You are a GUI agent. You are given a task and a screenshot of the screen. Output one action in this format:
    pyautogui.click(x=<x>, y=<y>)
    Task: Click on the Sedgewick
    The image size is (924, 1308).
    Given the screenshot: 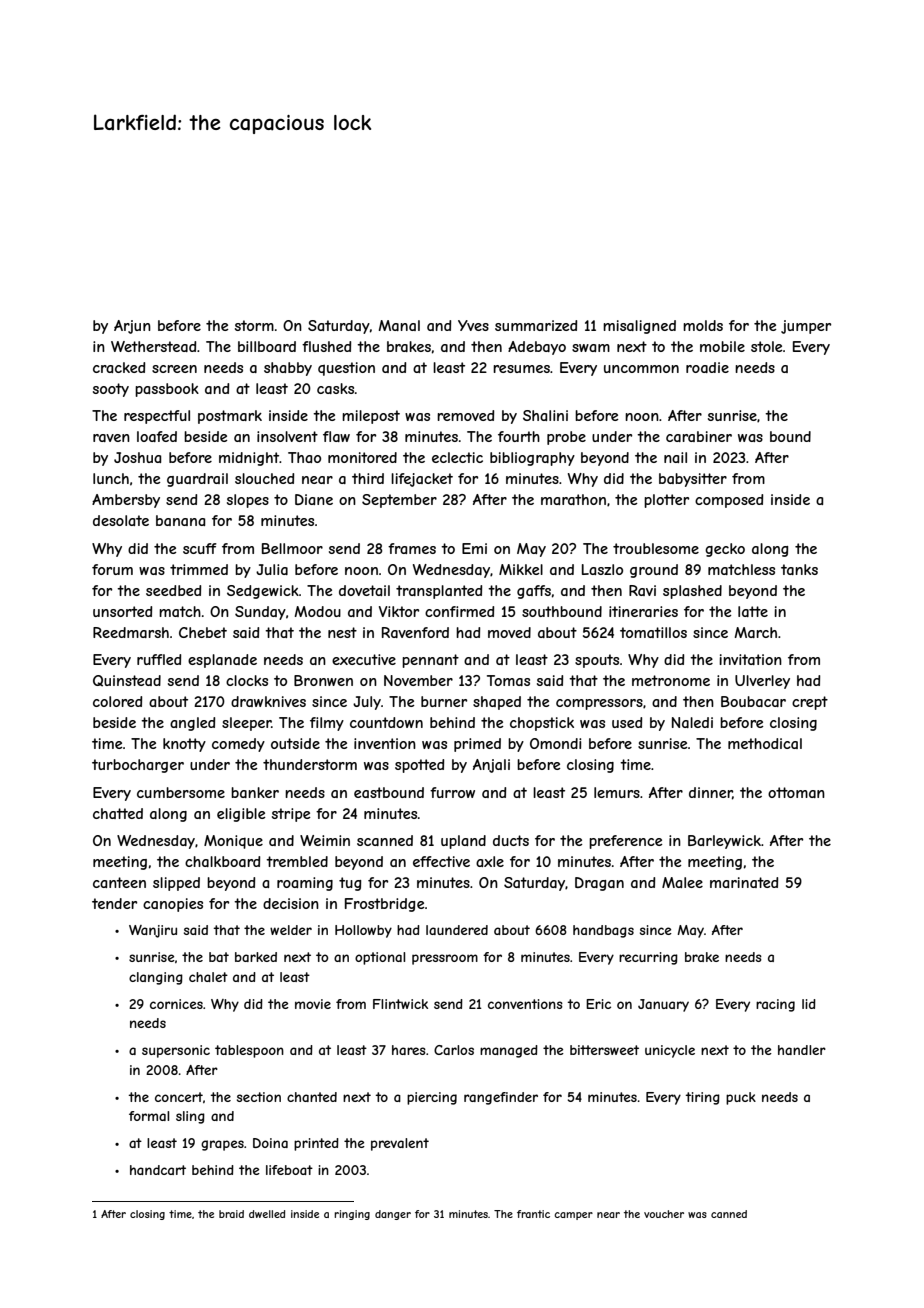 What is the action you would take?
    pyautogui.click(x=263, y=592)
